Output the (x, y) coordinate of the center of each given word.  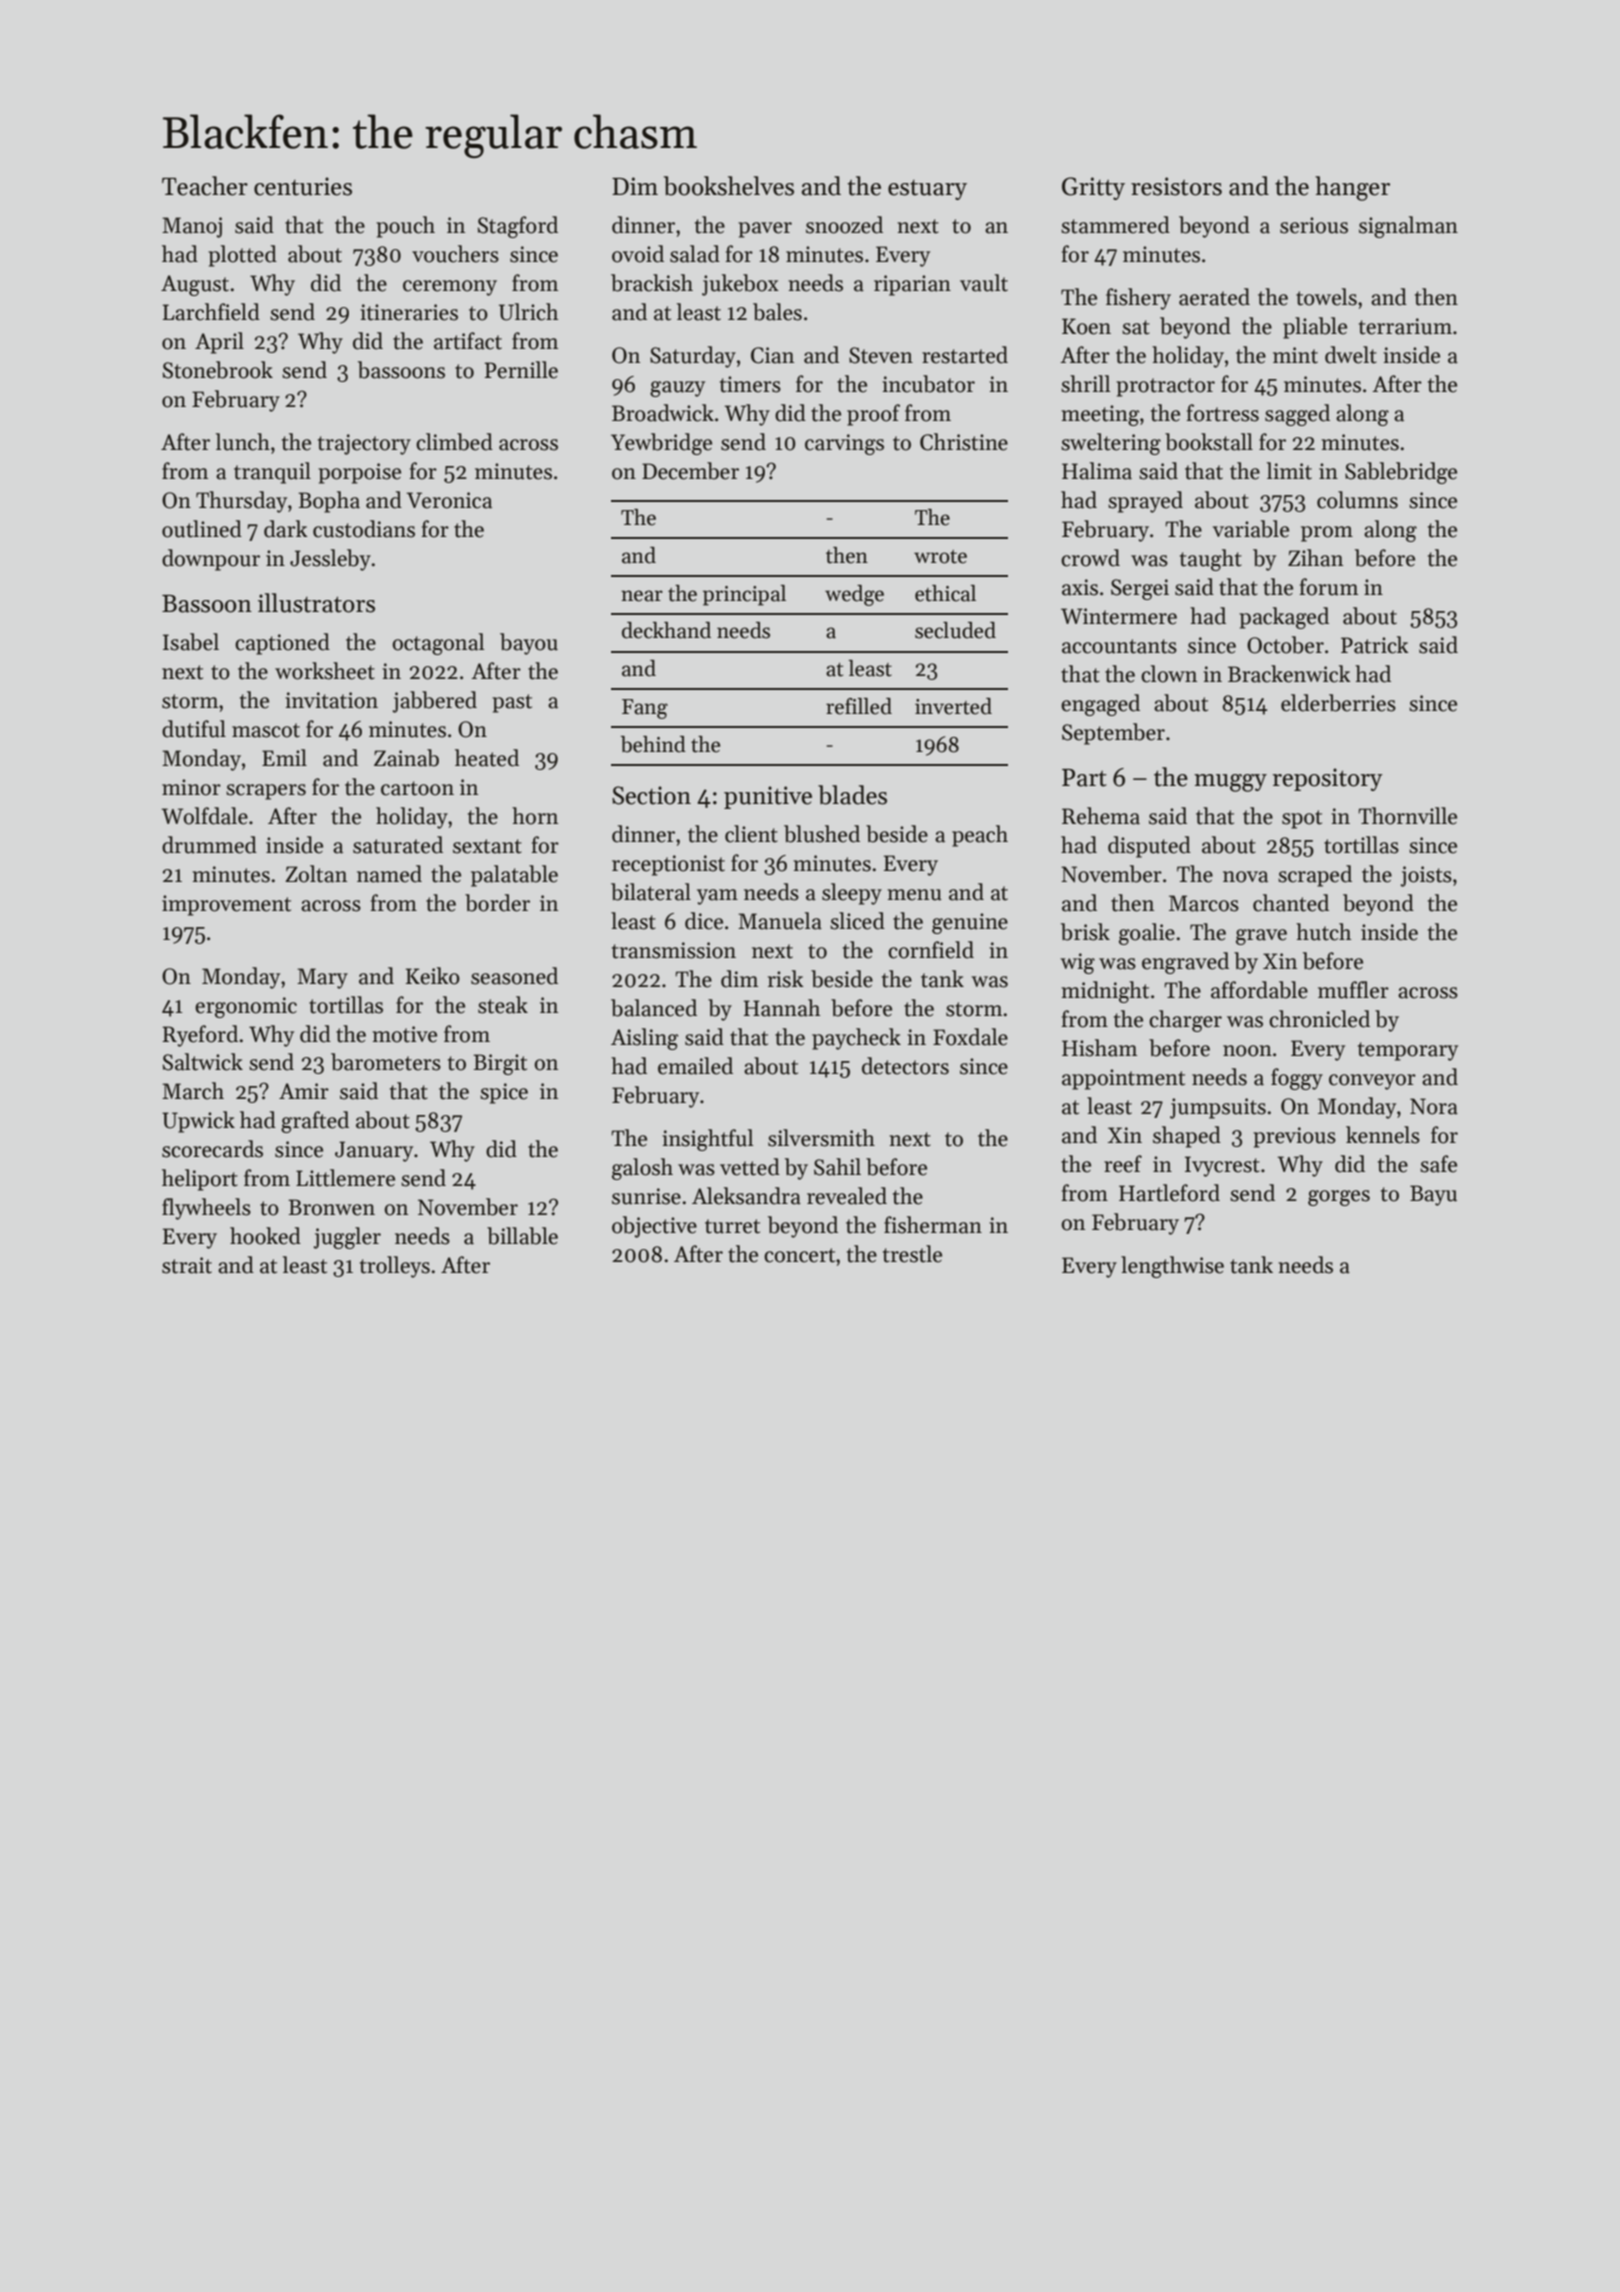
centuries (303, 186)
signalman (1408, 227)
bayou (529, 644)
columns (1357, 500)
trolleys (395, 1267)
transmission (674, 950)
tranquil (272, 473)
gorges (1339, 1198)
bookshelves (729, 186)
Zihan (1315, 558)
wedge (854, 595)
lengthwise (1172, 1267)
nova (1245, 877)
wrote (940, 557)
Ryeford (200, 1036)
